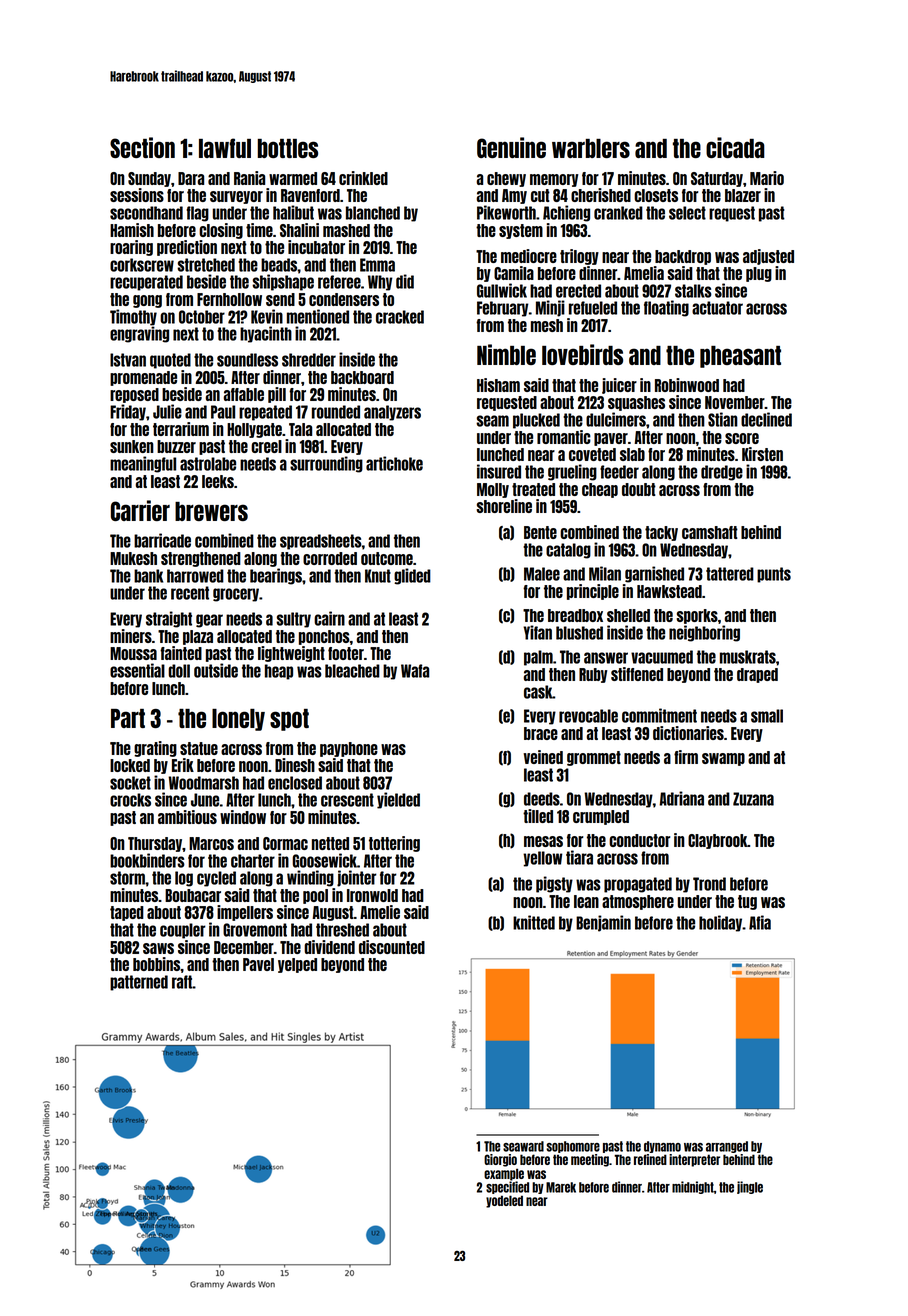 The height and width of the document is (1316, 908). I want to click on Cormac, so click(285, 843).
